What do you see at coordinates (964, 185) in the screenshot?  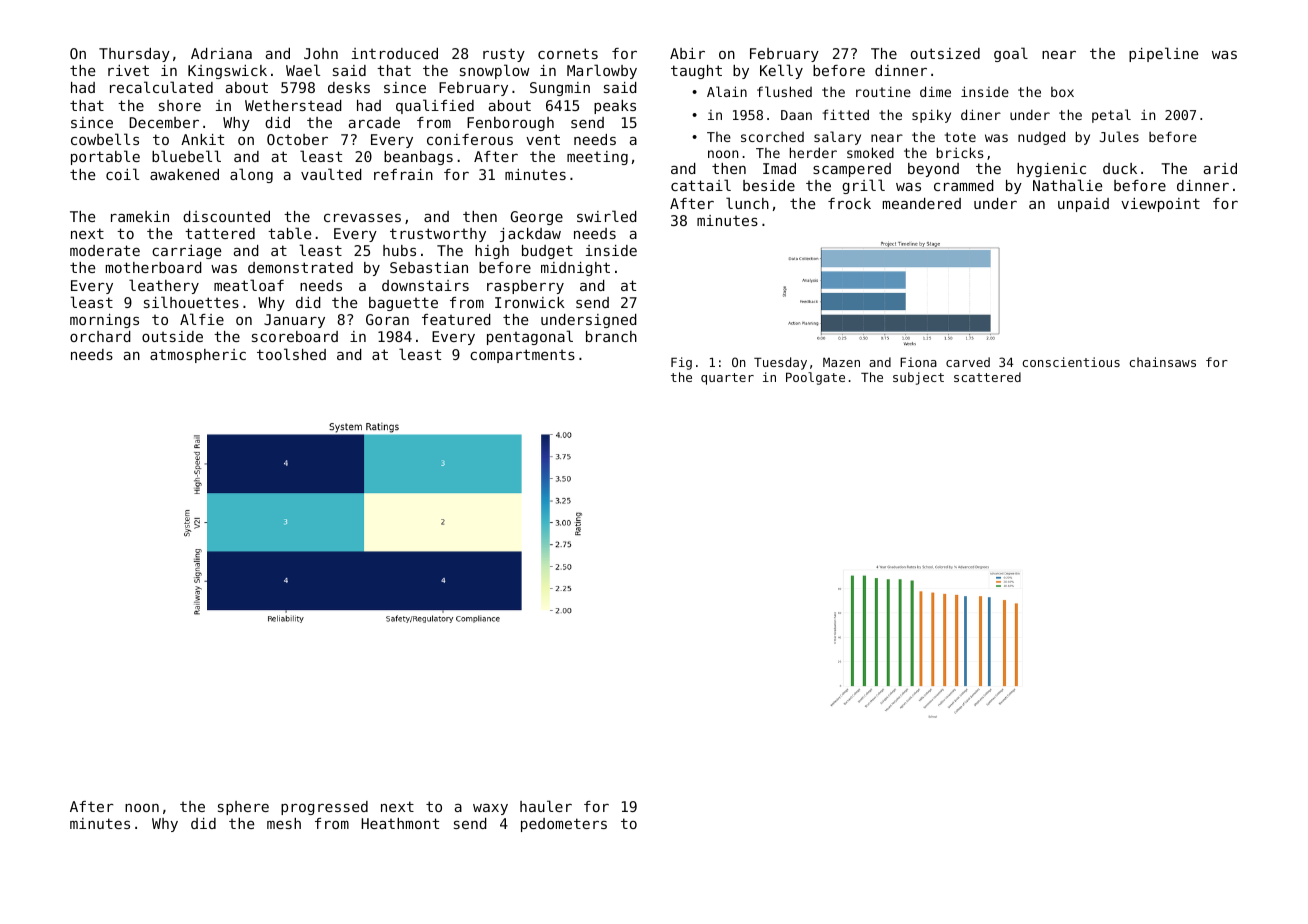 I see `crammed` at bounding box center [964, 185].
